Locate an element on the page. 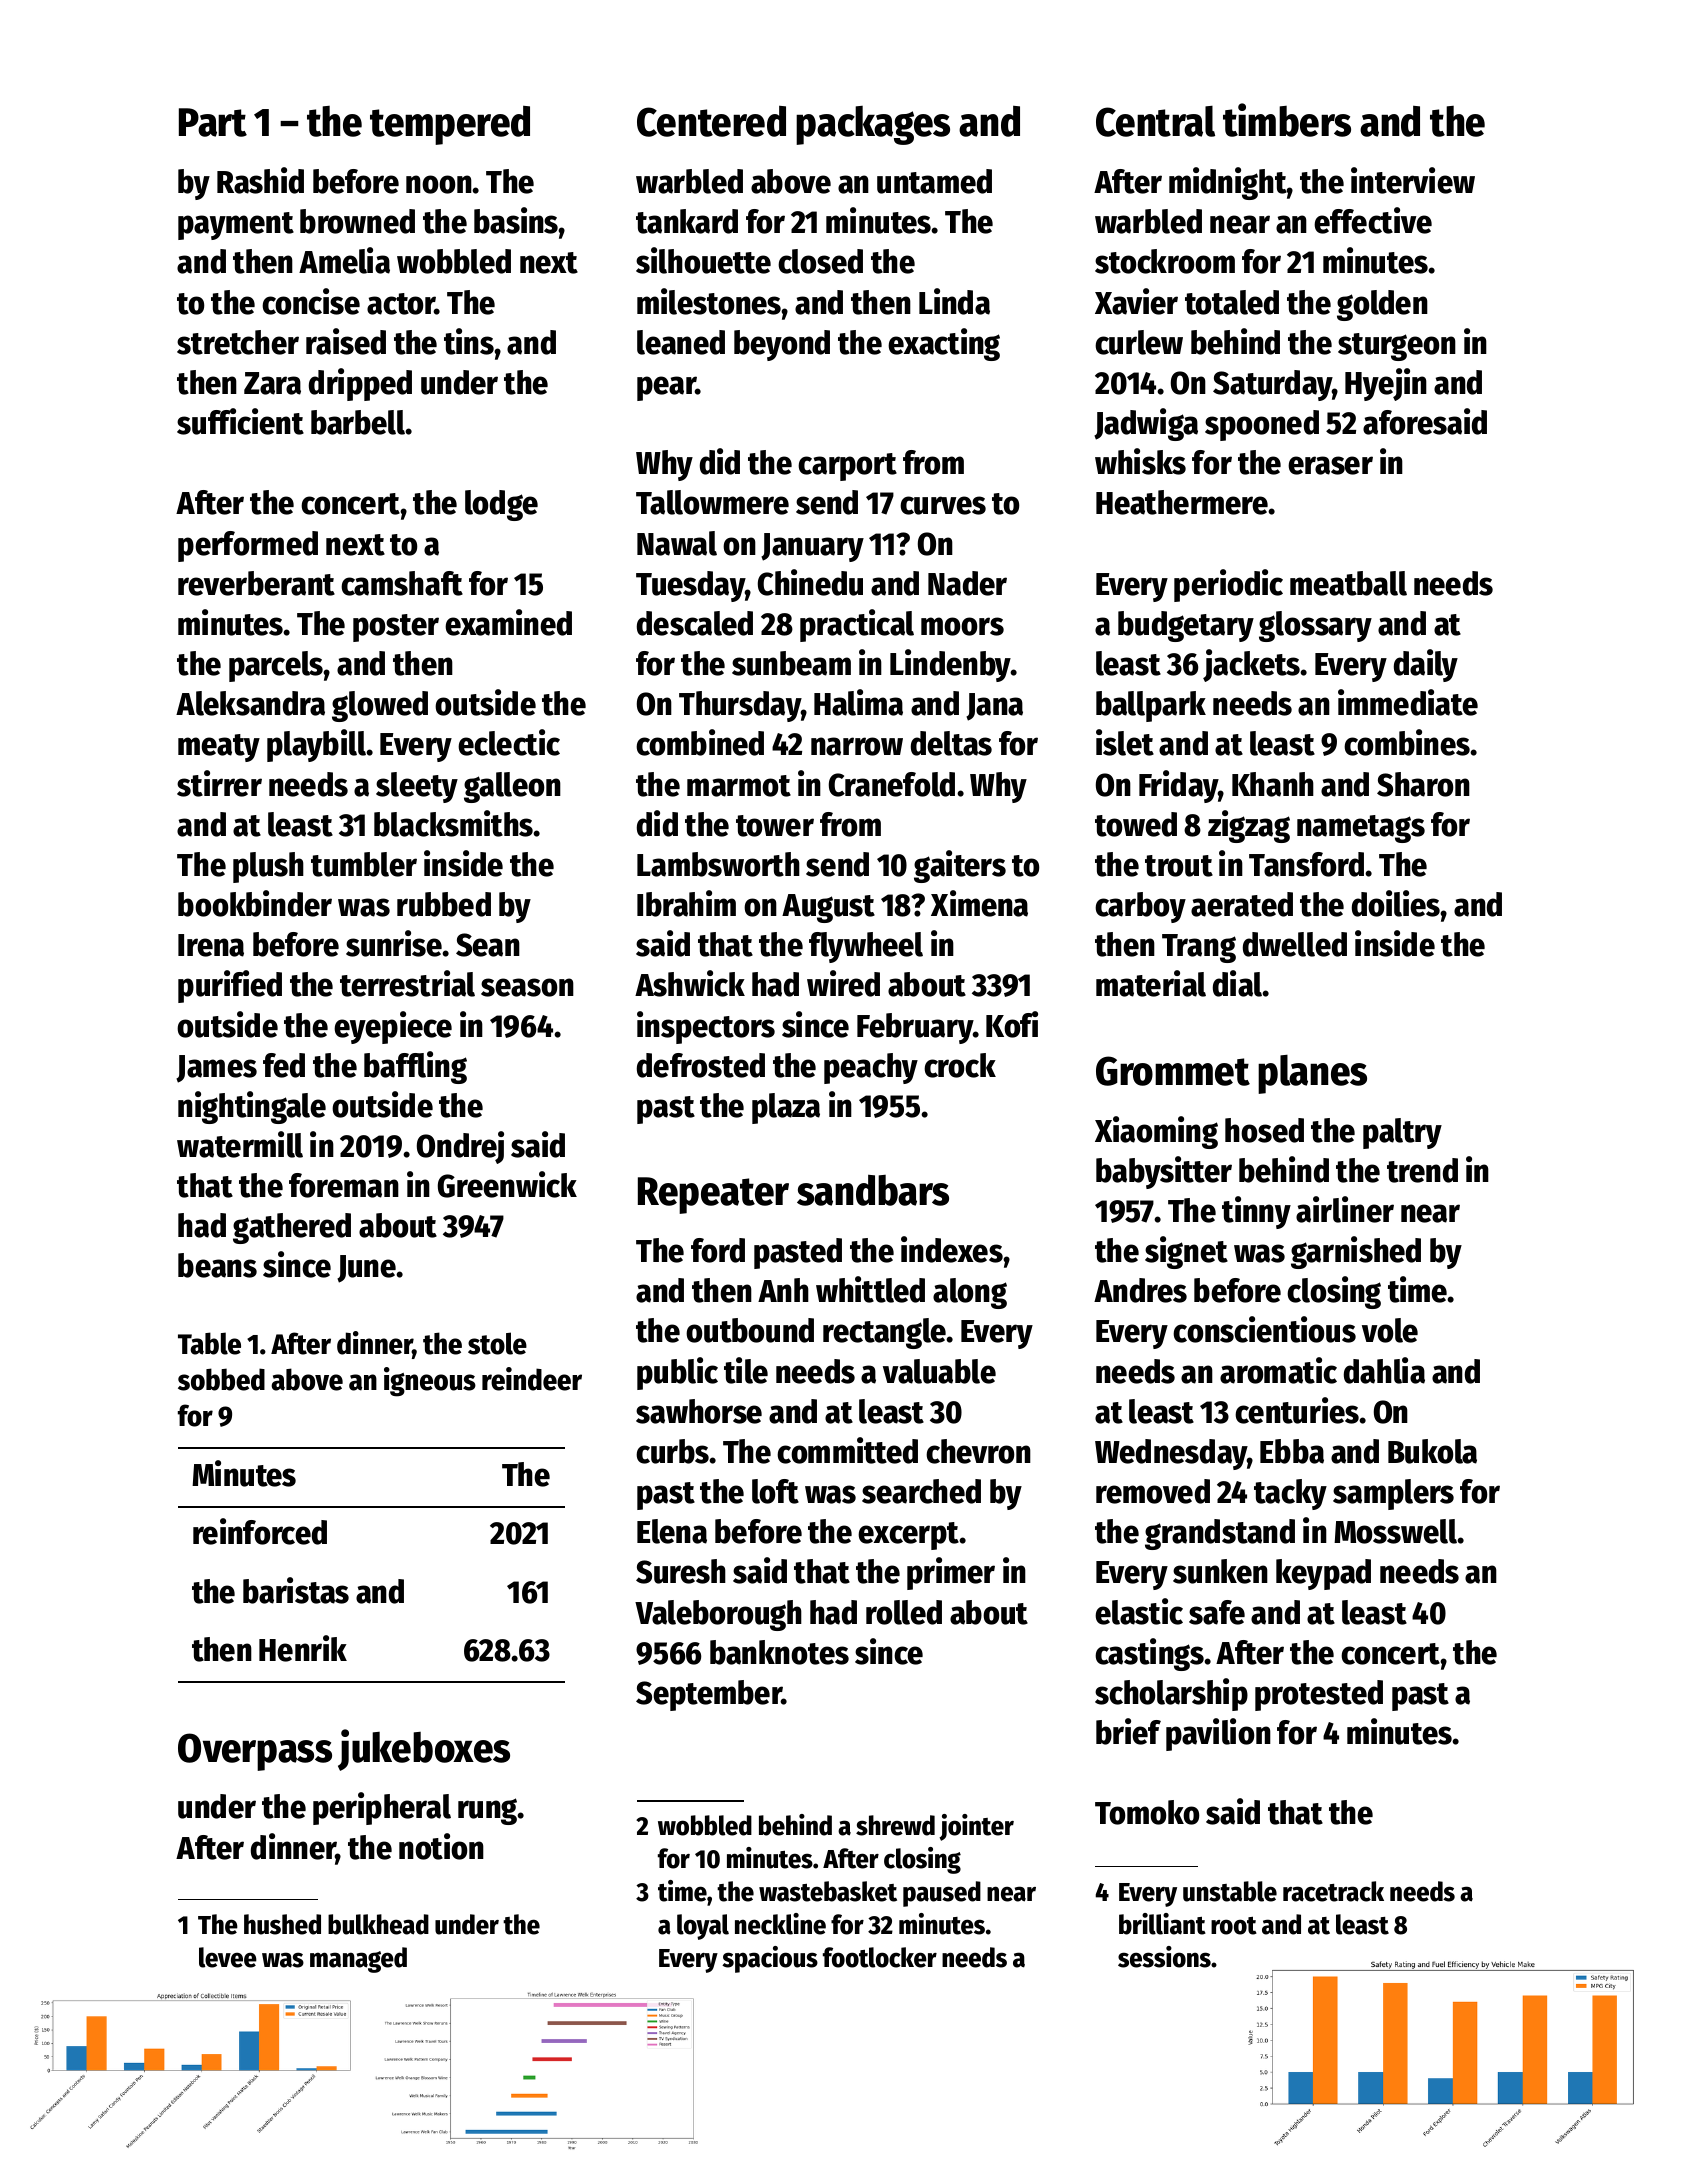 This image has width=1683, height=2178. Ibrahim is located at coordinates (686, 903).
